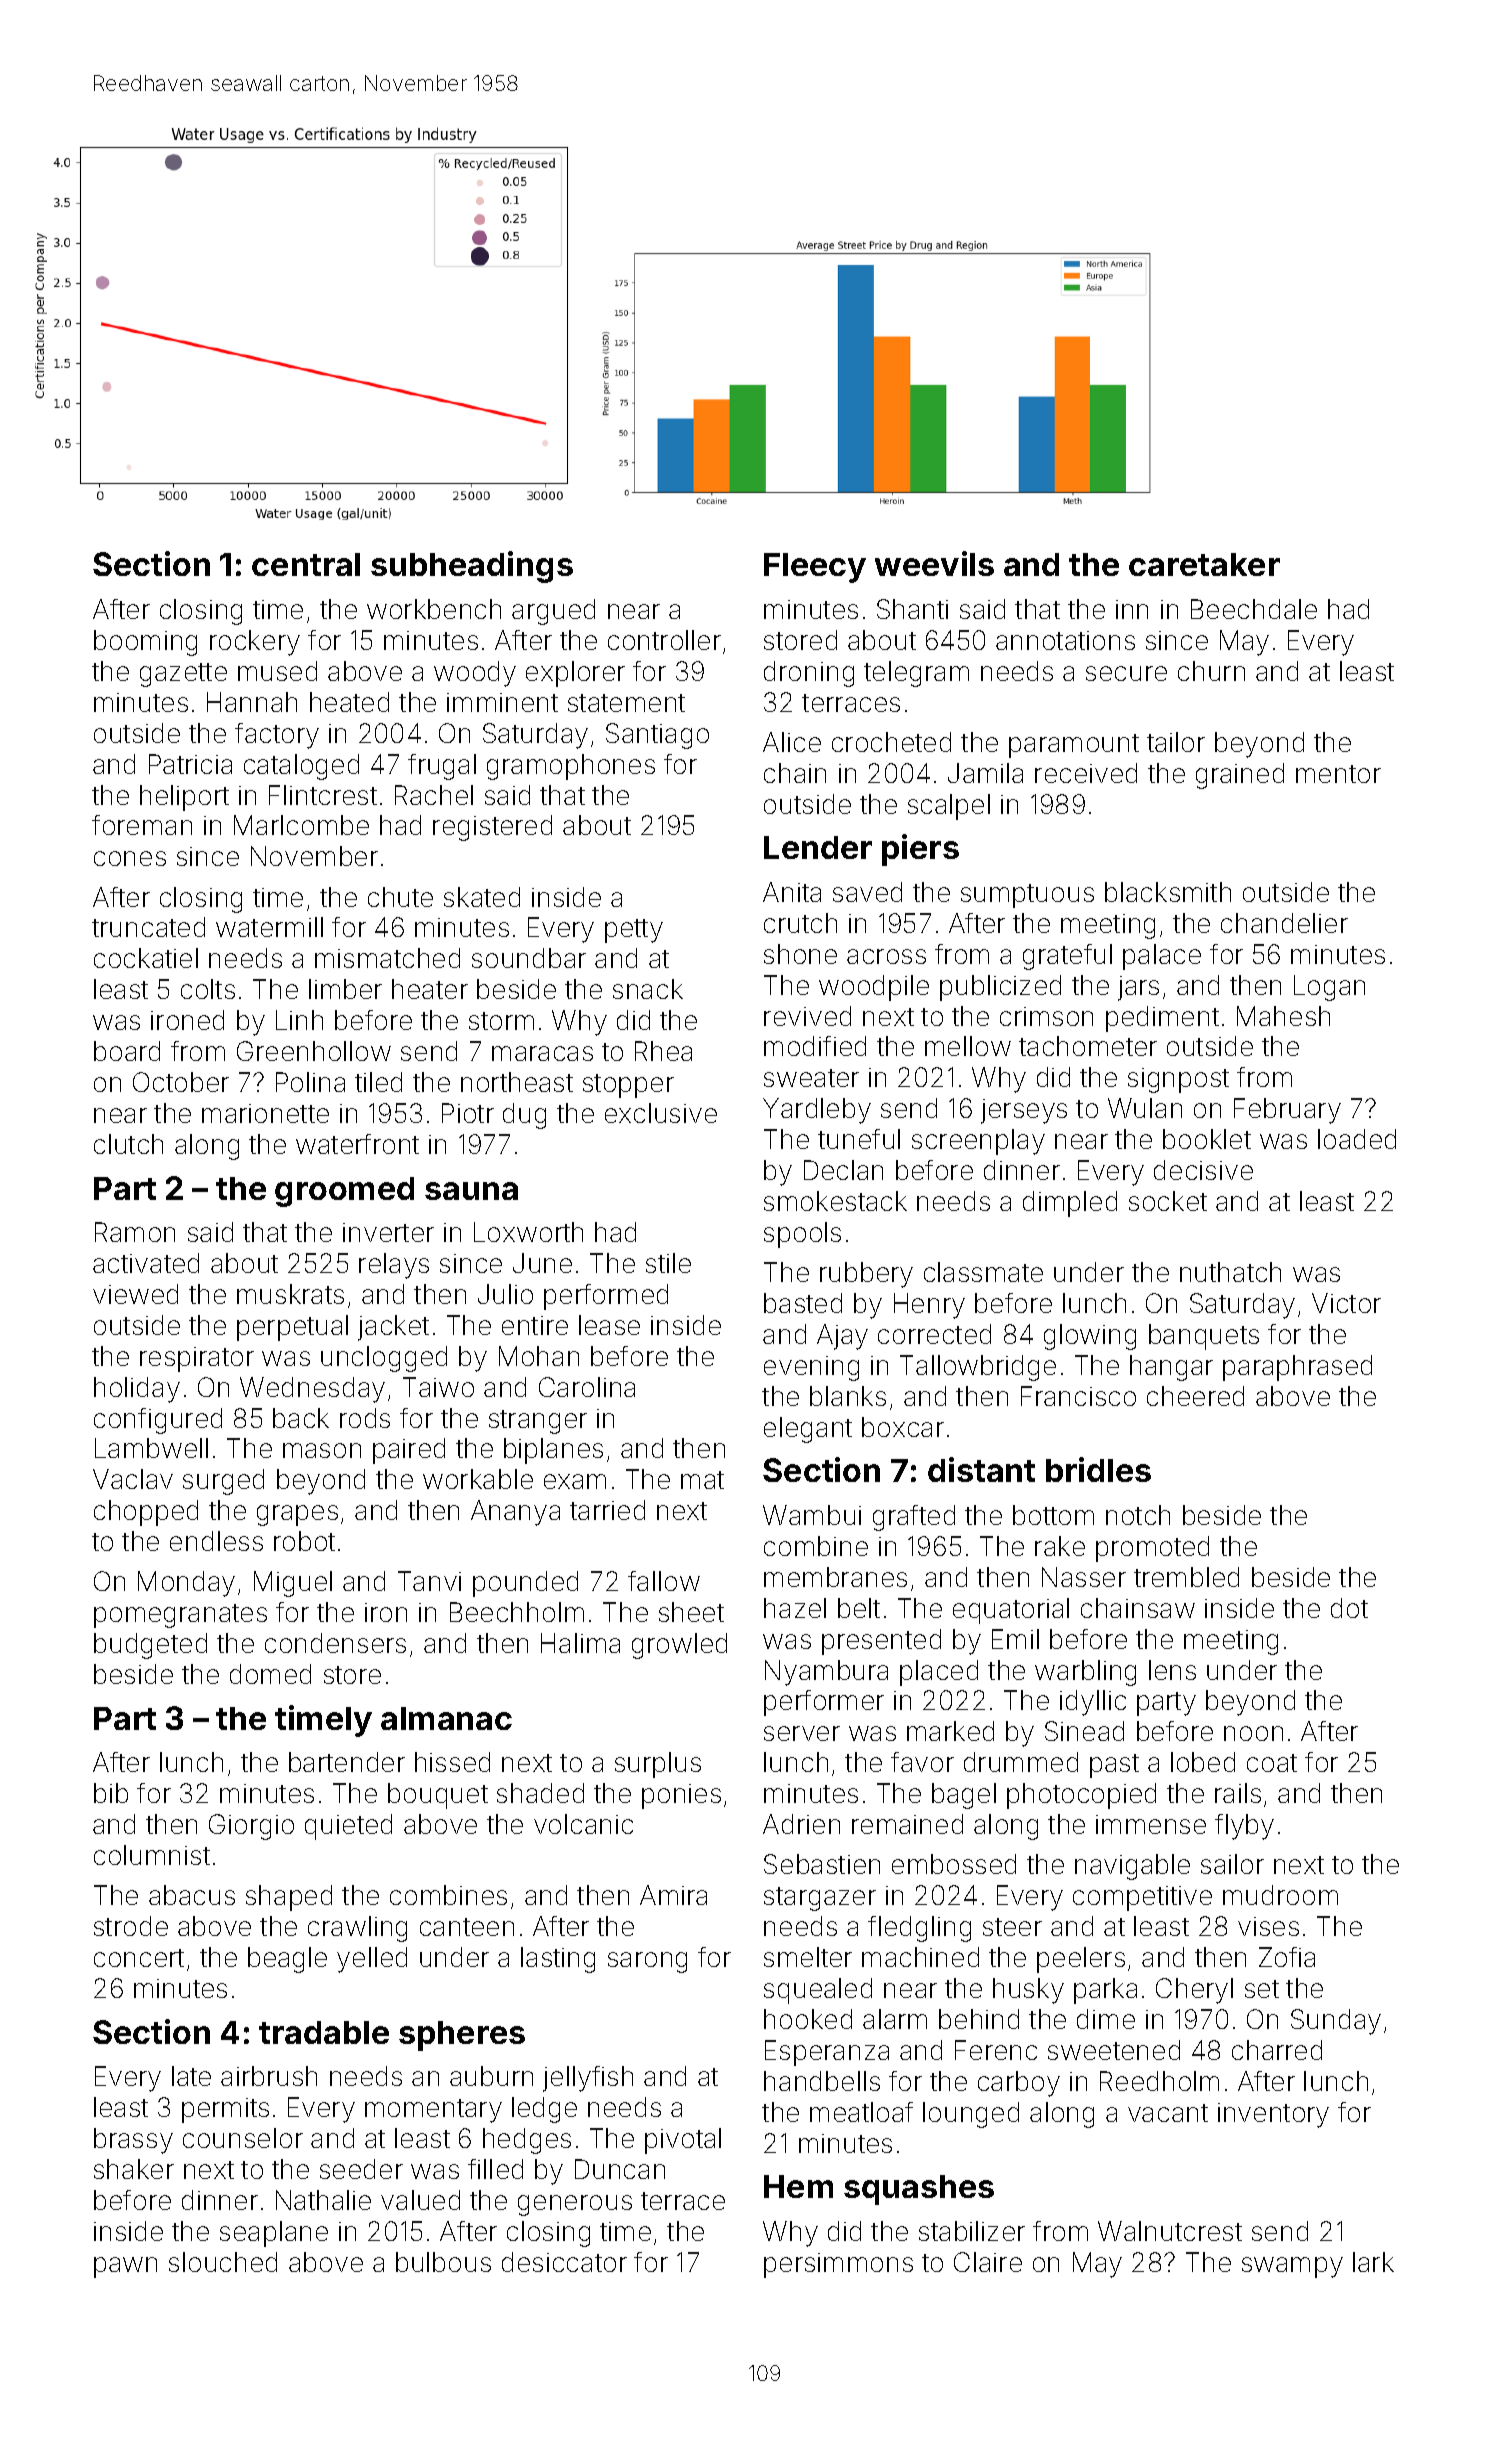 Image resolution: width=1496 pixels, height=2464 pixels. Describe the element at coordinates (1074, 746) in the document. I see `paramount` at that location.
